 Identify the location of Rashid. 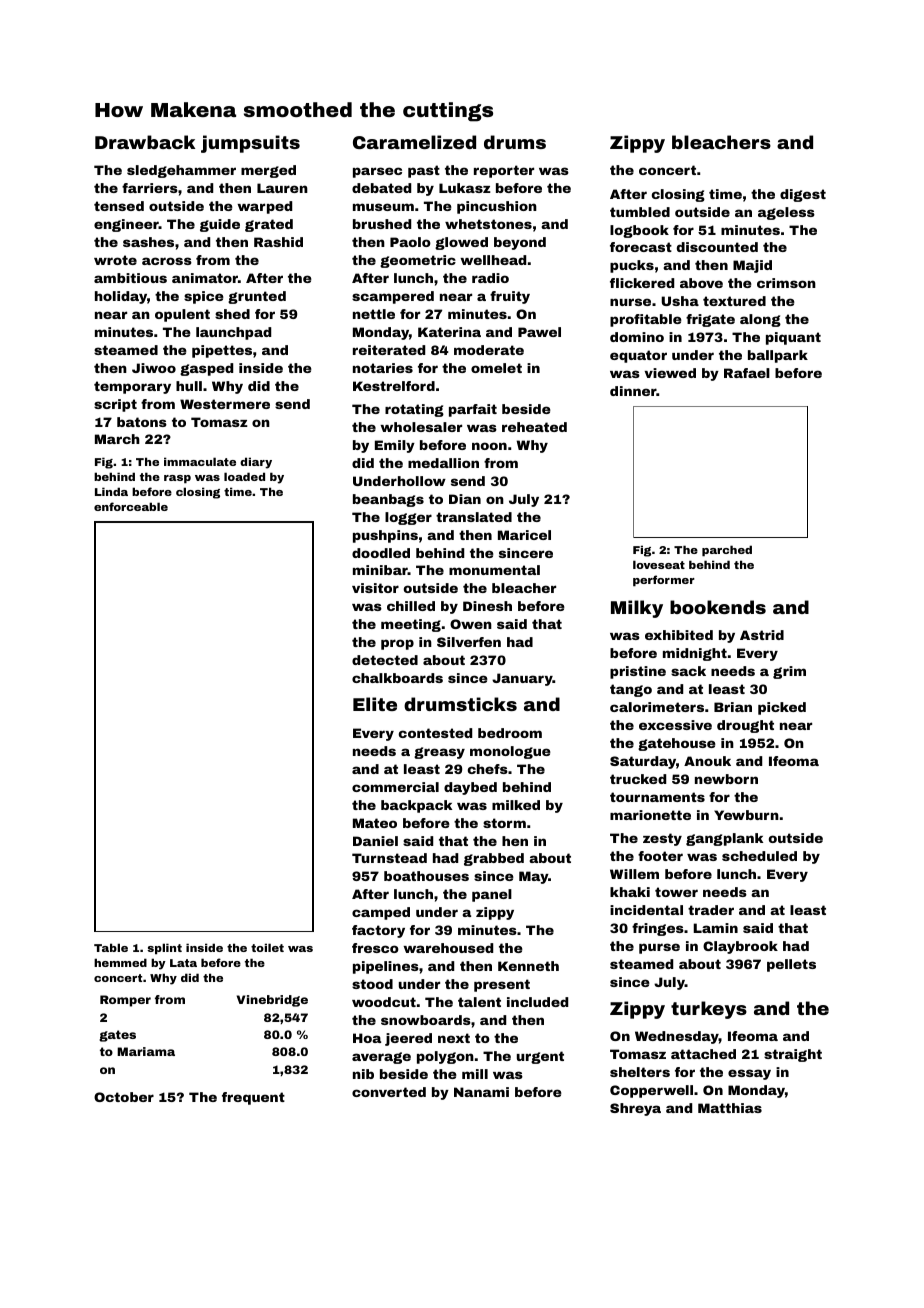
(278, 242).
